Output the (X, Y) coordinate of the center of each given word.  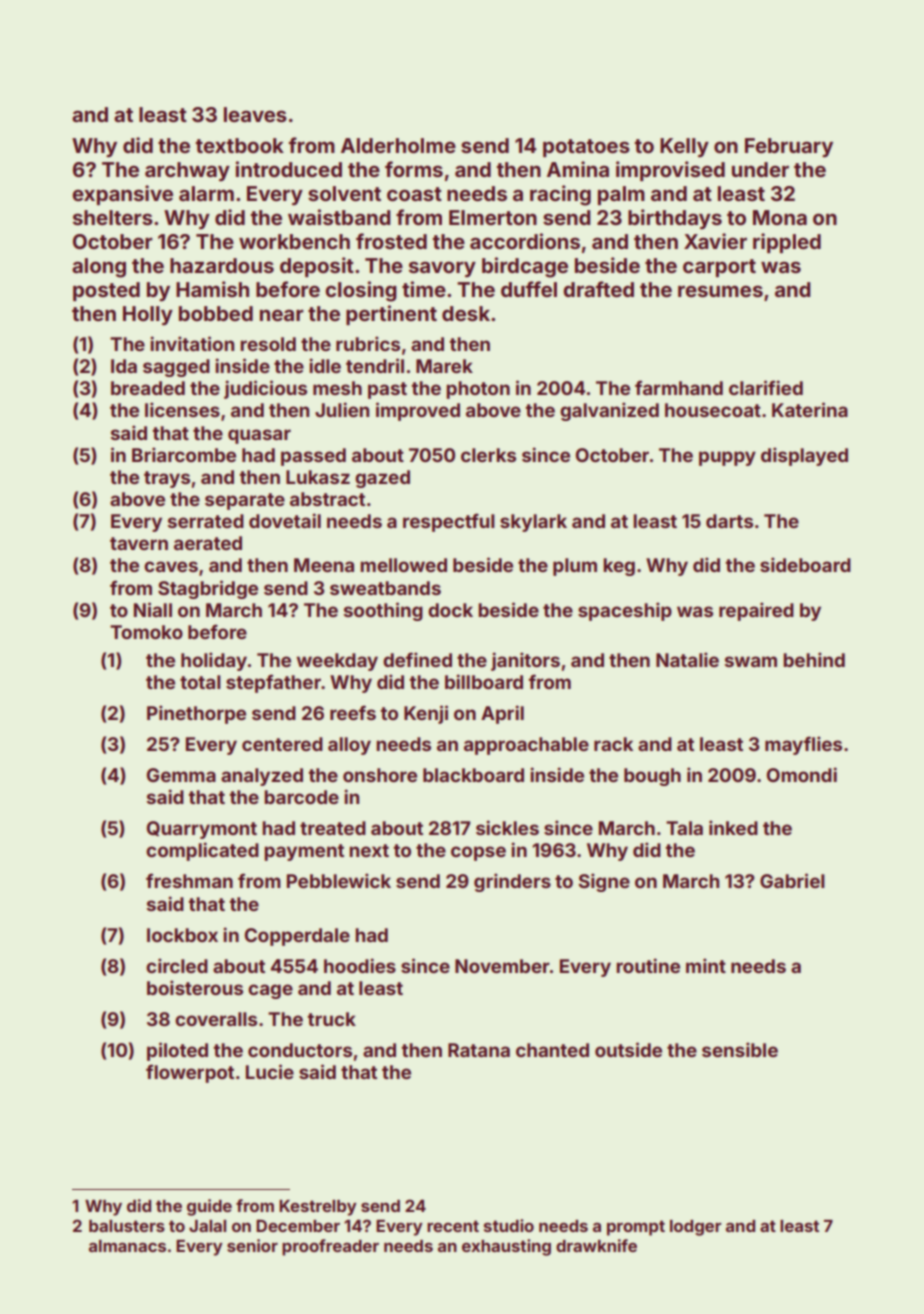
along (99, 268)
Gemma (181, 775)
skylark (533, 523)
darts (729, 521)
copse (478, 853)
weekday (337, 662)
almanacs (127, 1246)
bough (652, 777)
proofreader (330, 1247)
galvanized (609, 411)
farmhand (679, 387)
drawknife (596, 1245)
